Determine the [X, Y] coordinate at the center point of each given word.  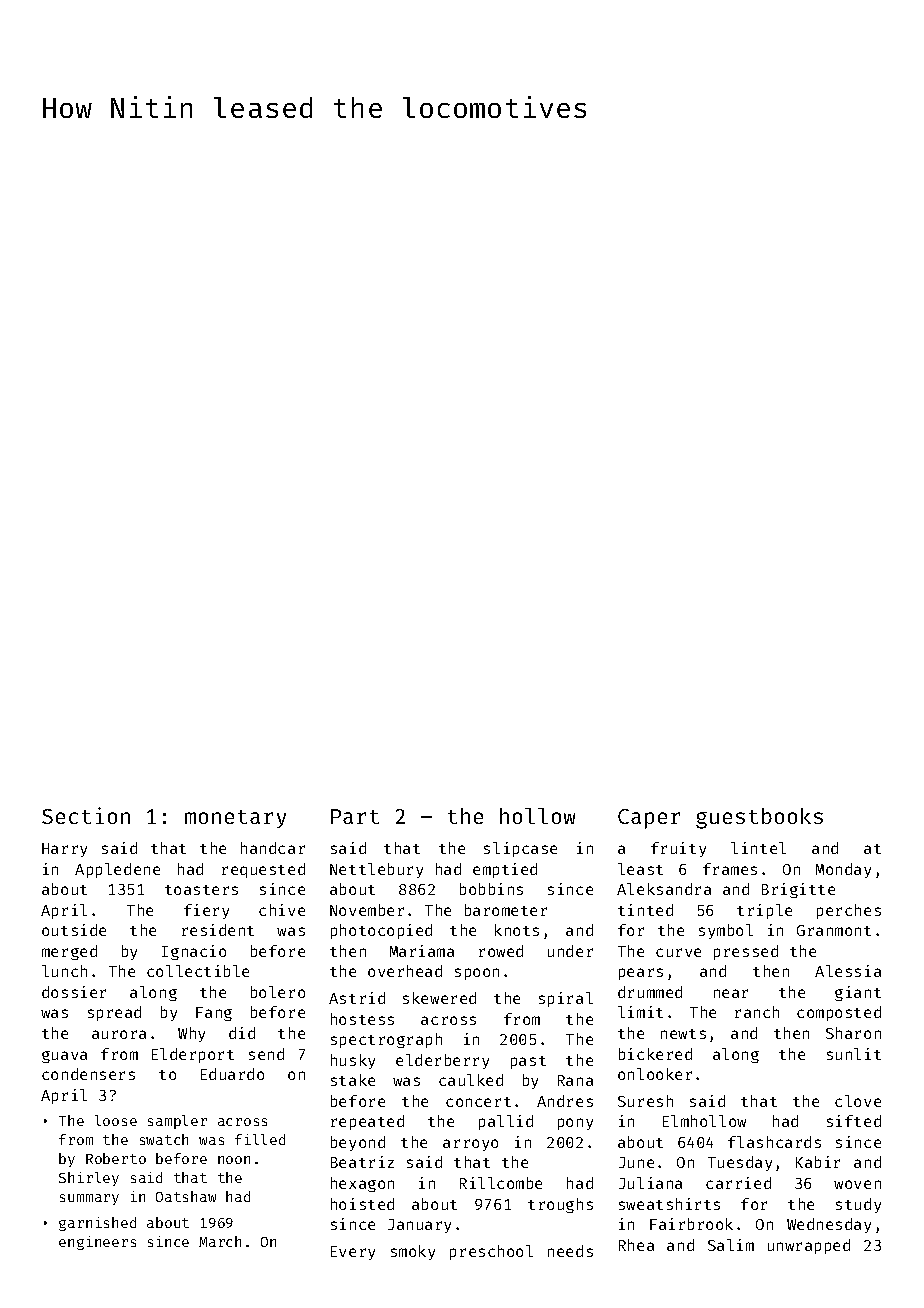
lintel [758, 848]
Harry [64, 850]
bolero [278, 992]
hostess [362, 1019]
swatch [164, 1139]
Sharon [853, 1033]
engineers [97, 1243]
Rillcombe [501, 1183]
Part [355, 816]
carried [738, 1183]
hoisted [362, 1204]
